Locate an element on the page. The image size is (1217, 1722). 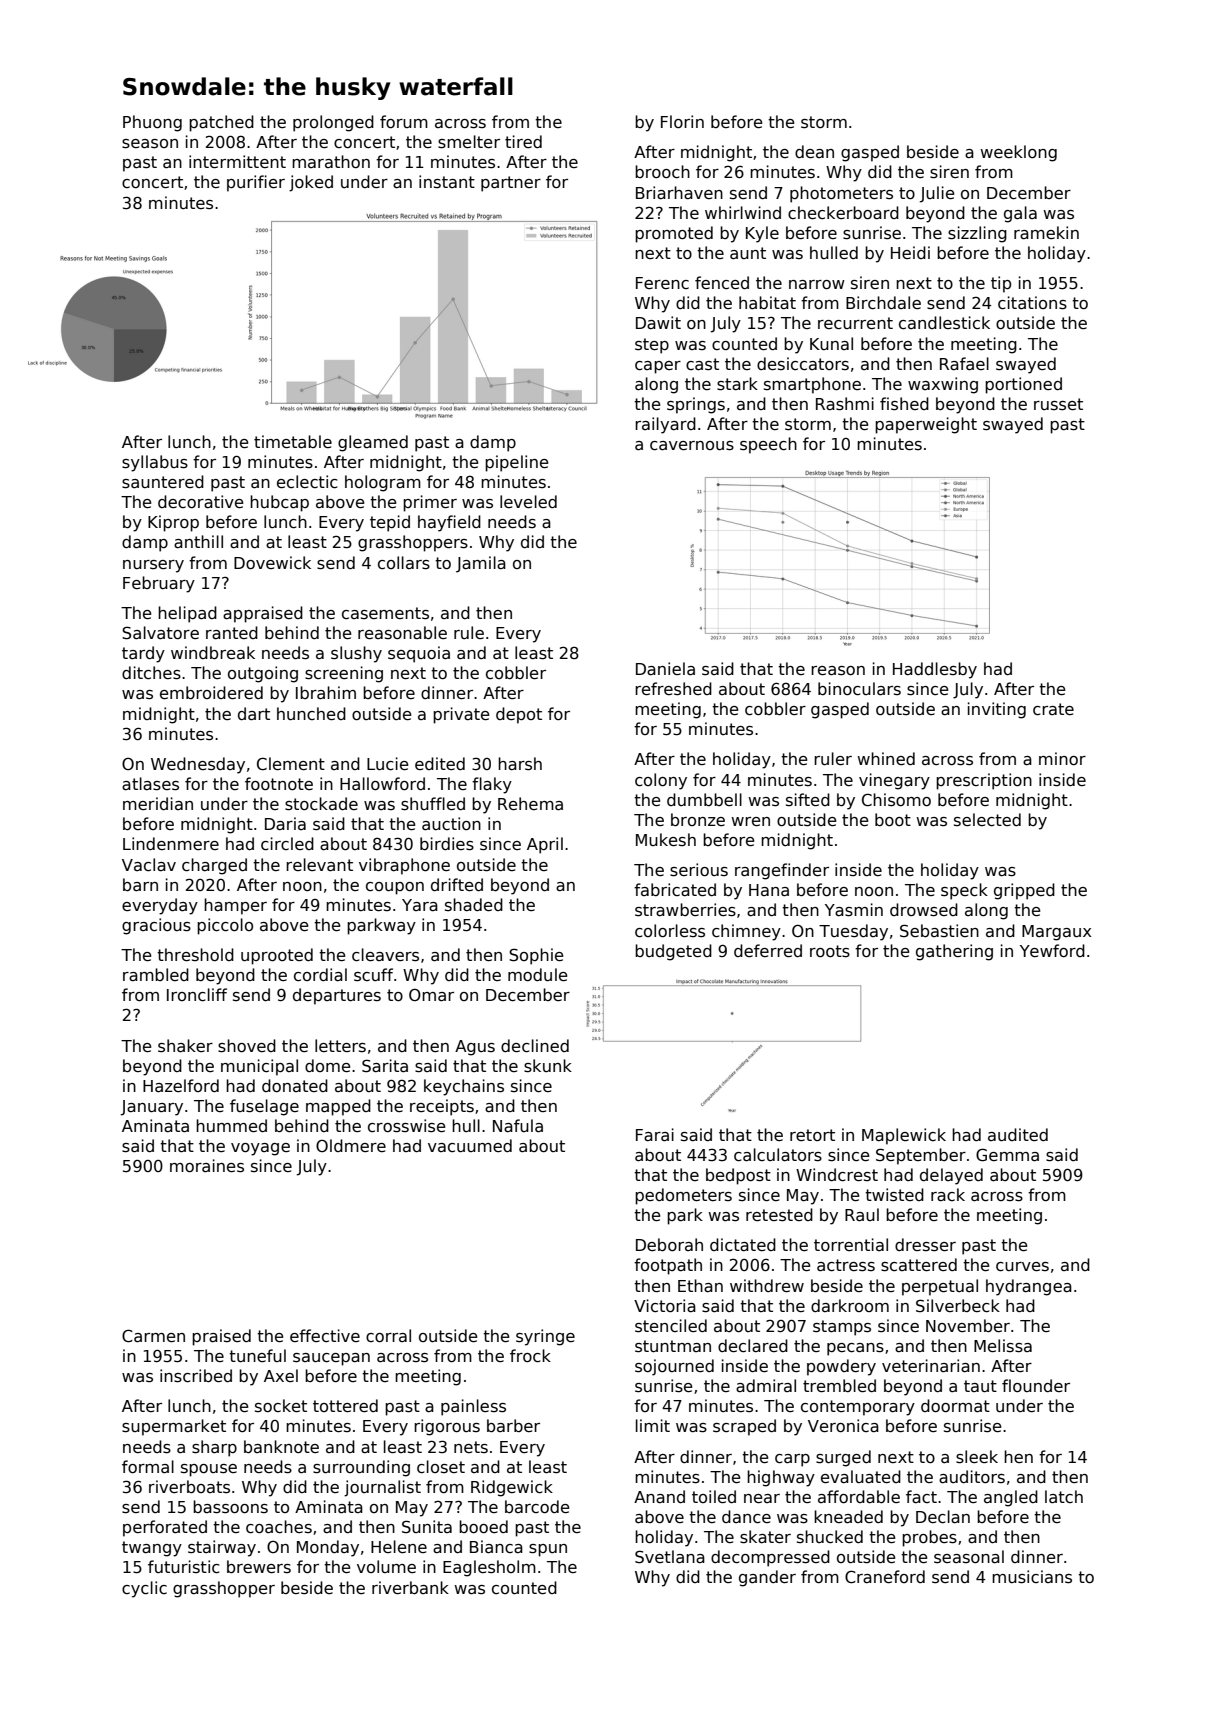
russet is located at coordinates (1058, 404).
